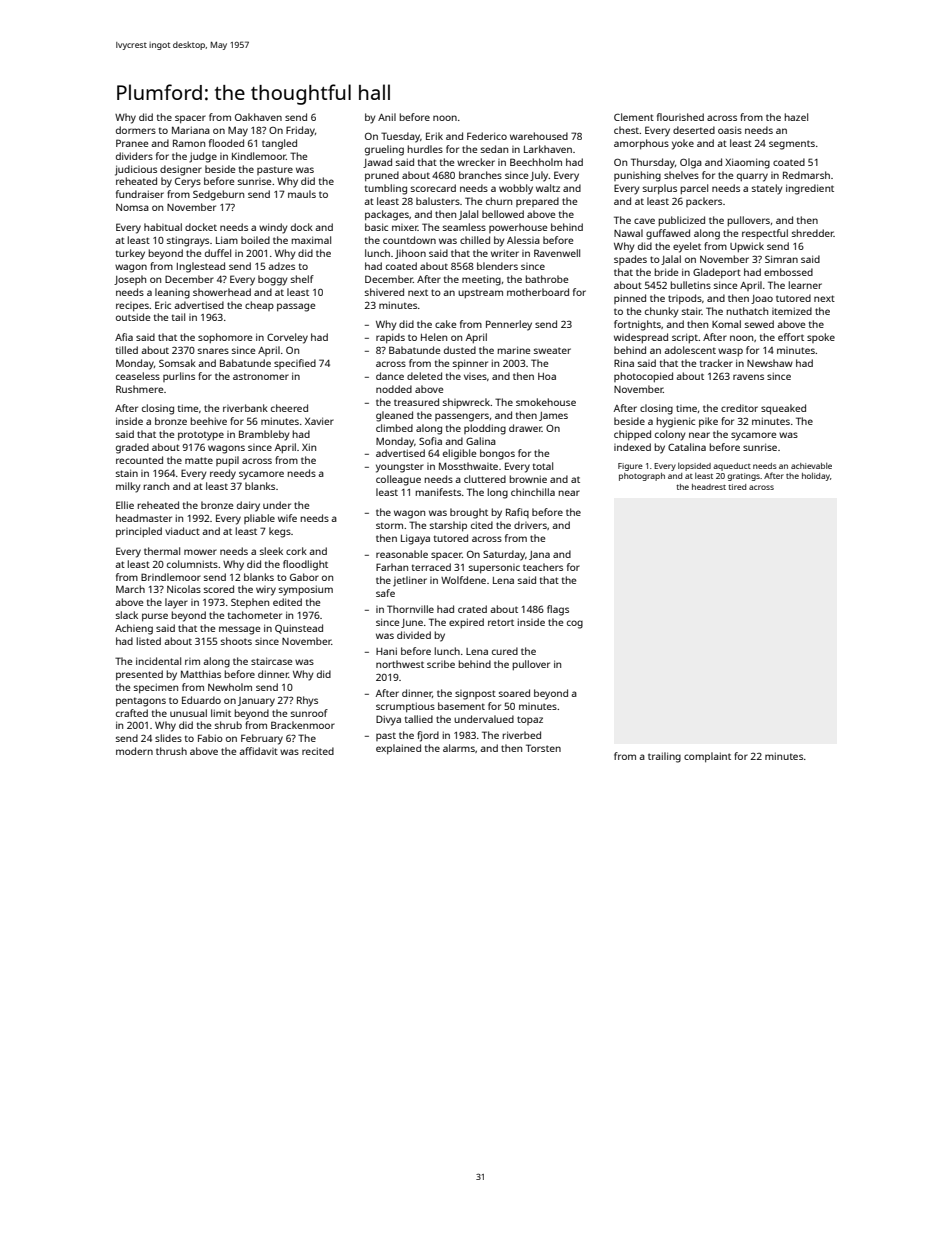 Image resolution: width=952 pixels, height=1233 pixels. What do you see at coordinates (792, 145) in the screenshot?
I see `segments` at bounding box center [792, 145].
